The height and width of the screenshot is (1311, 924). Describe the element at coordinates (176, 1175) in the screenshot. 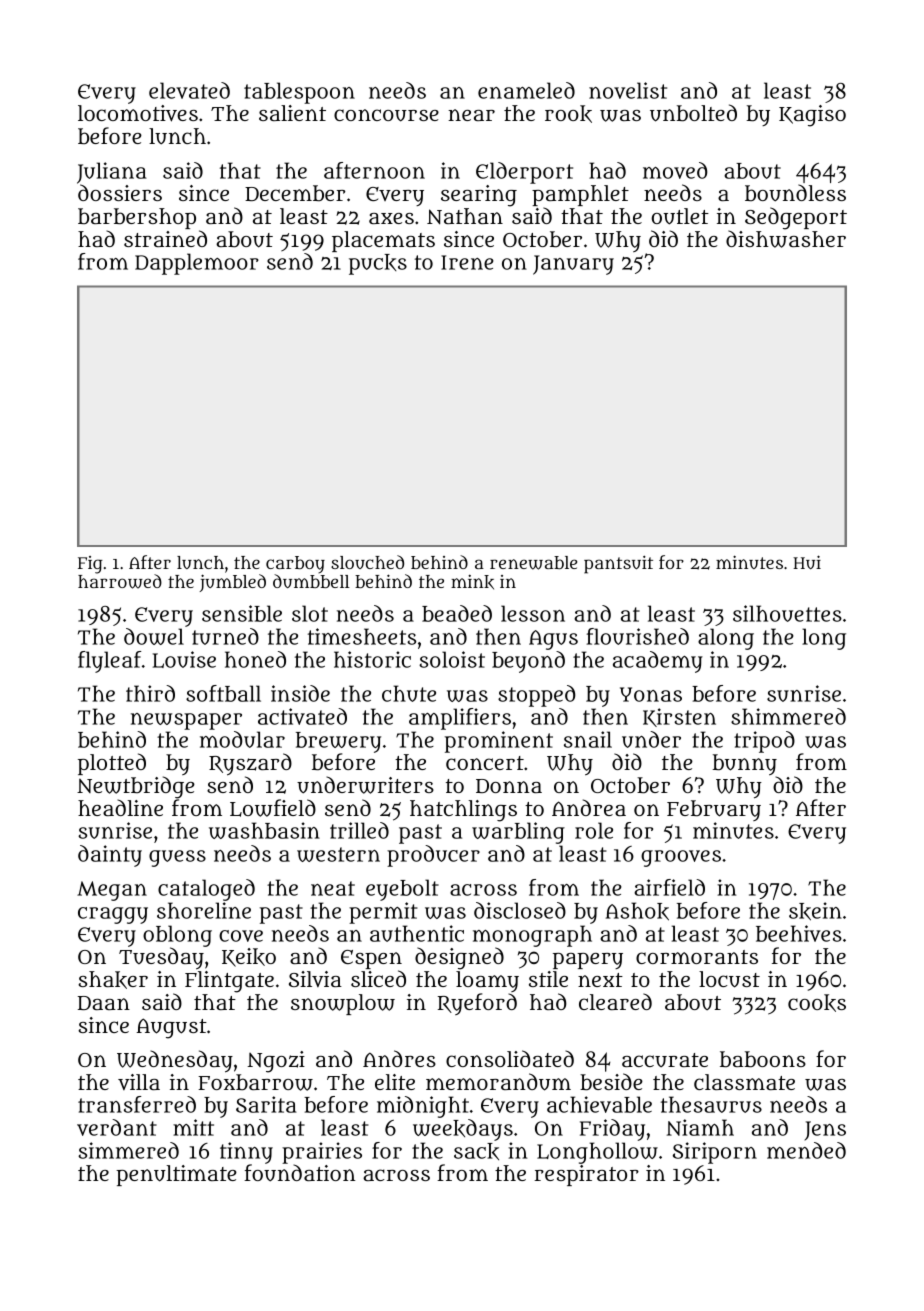

I see `penultimate` at that location.
